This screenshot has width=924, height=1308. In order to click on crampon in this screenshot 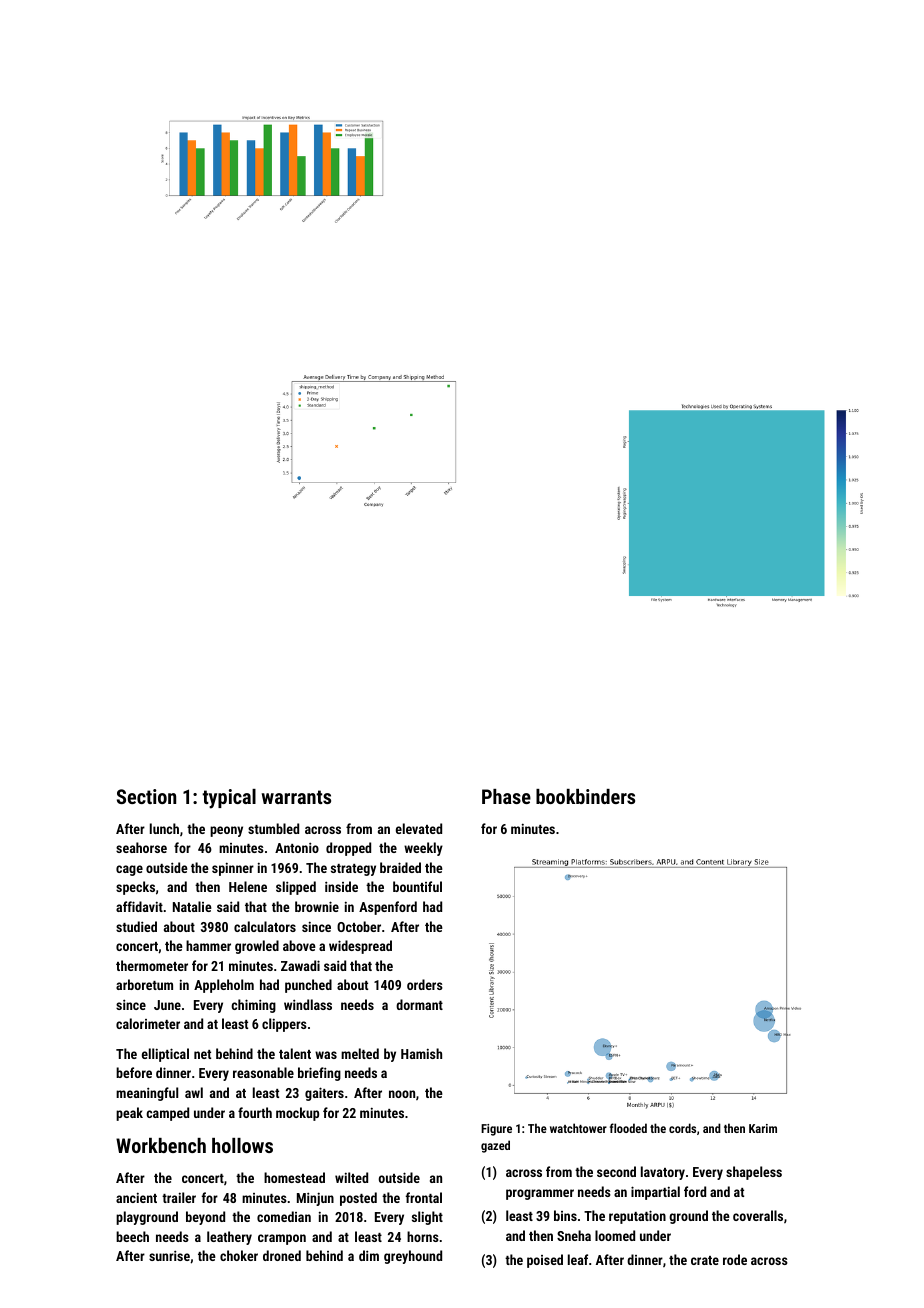, I will do `click(282, 1239)`.
